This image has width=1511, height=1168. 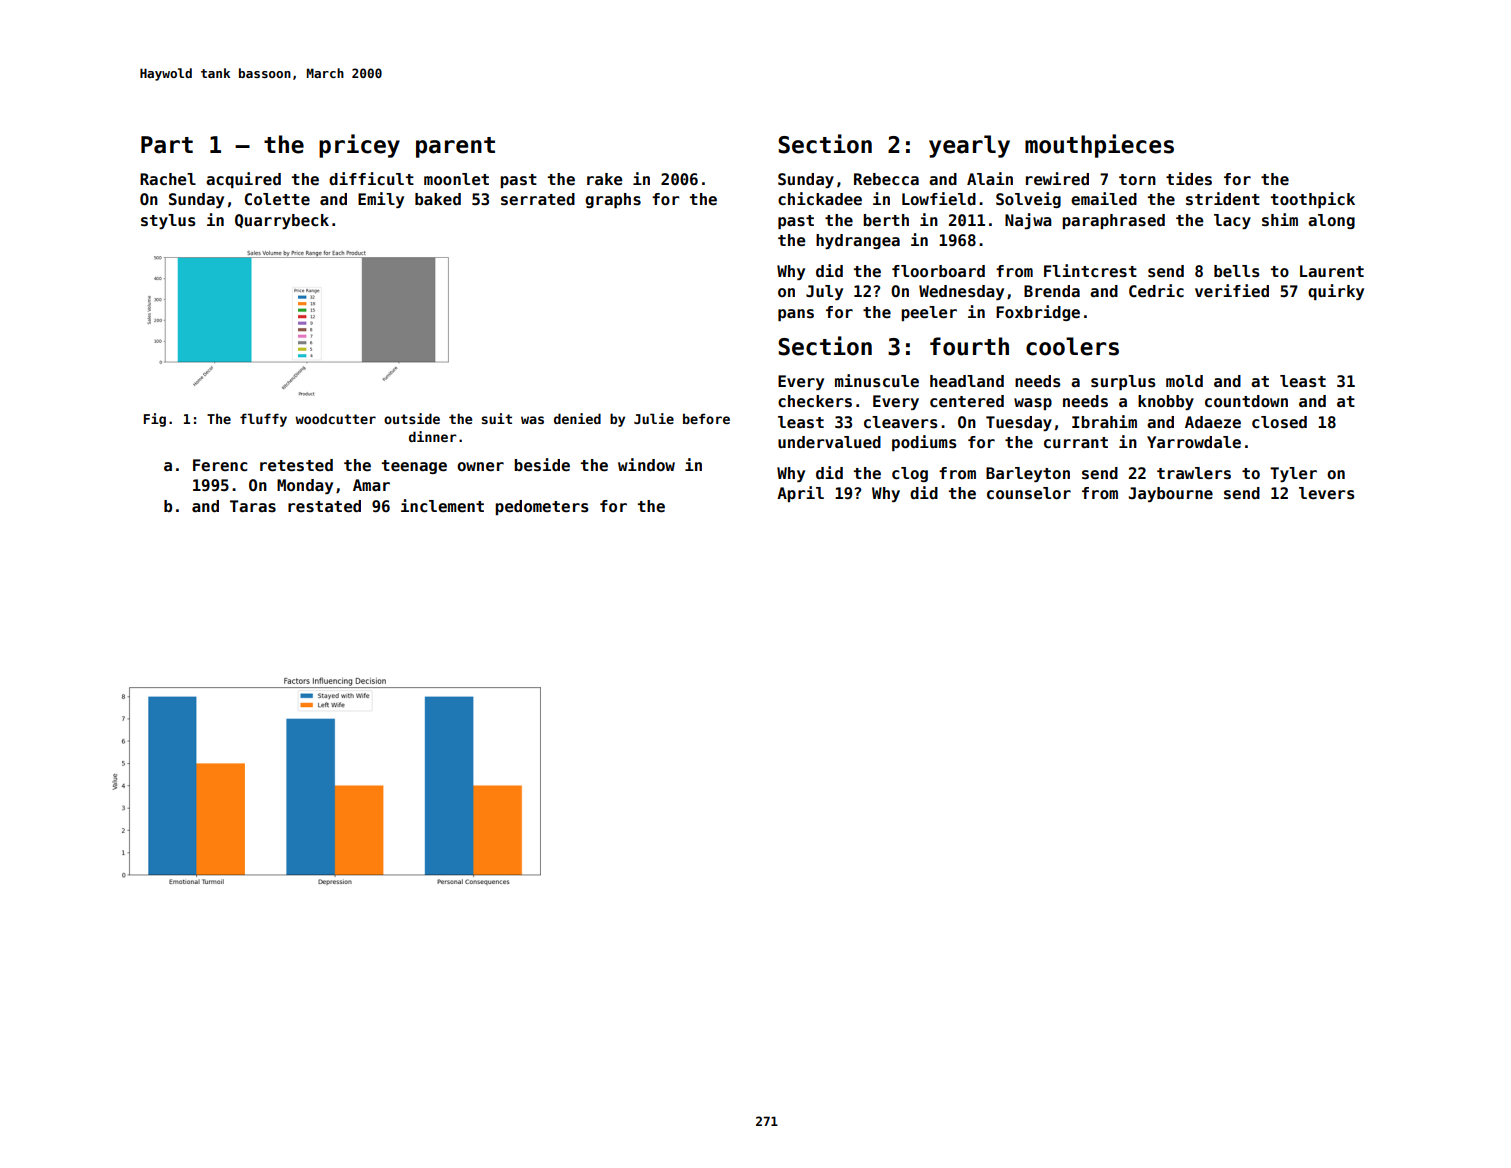 I want to click on tides, so click(x=1189, y=179).
